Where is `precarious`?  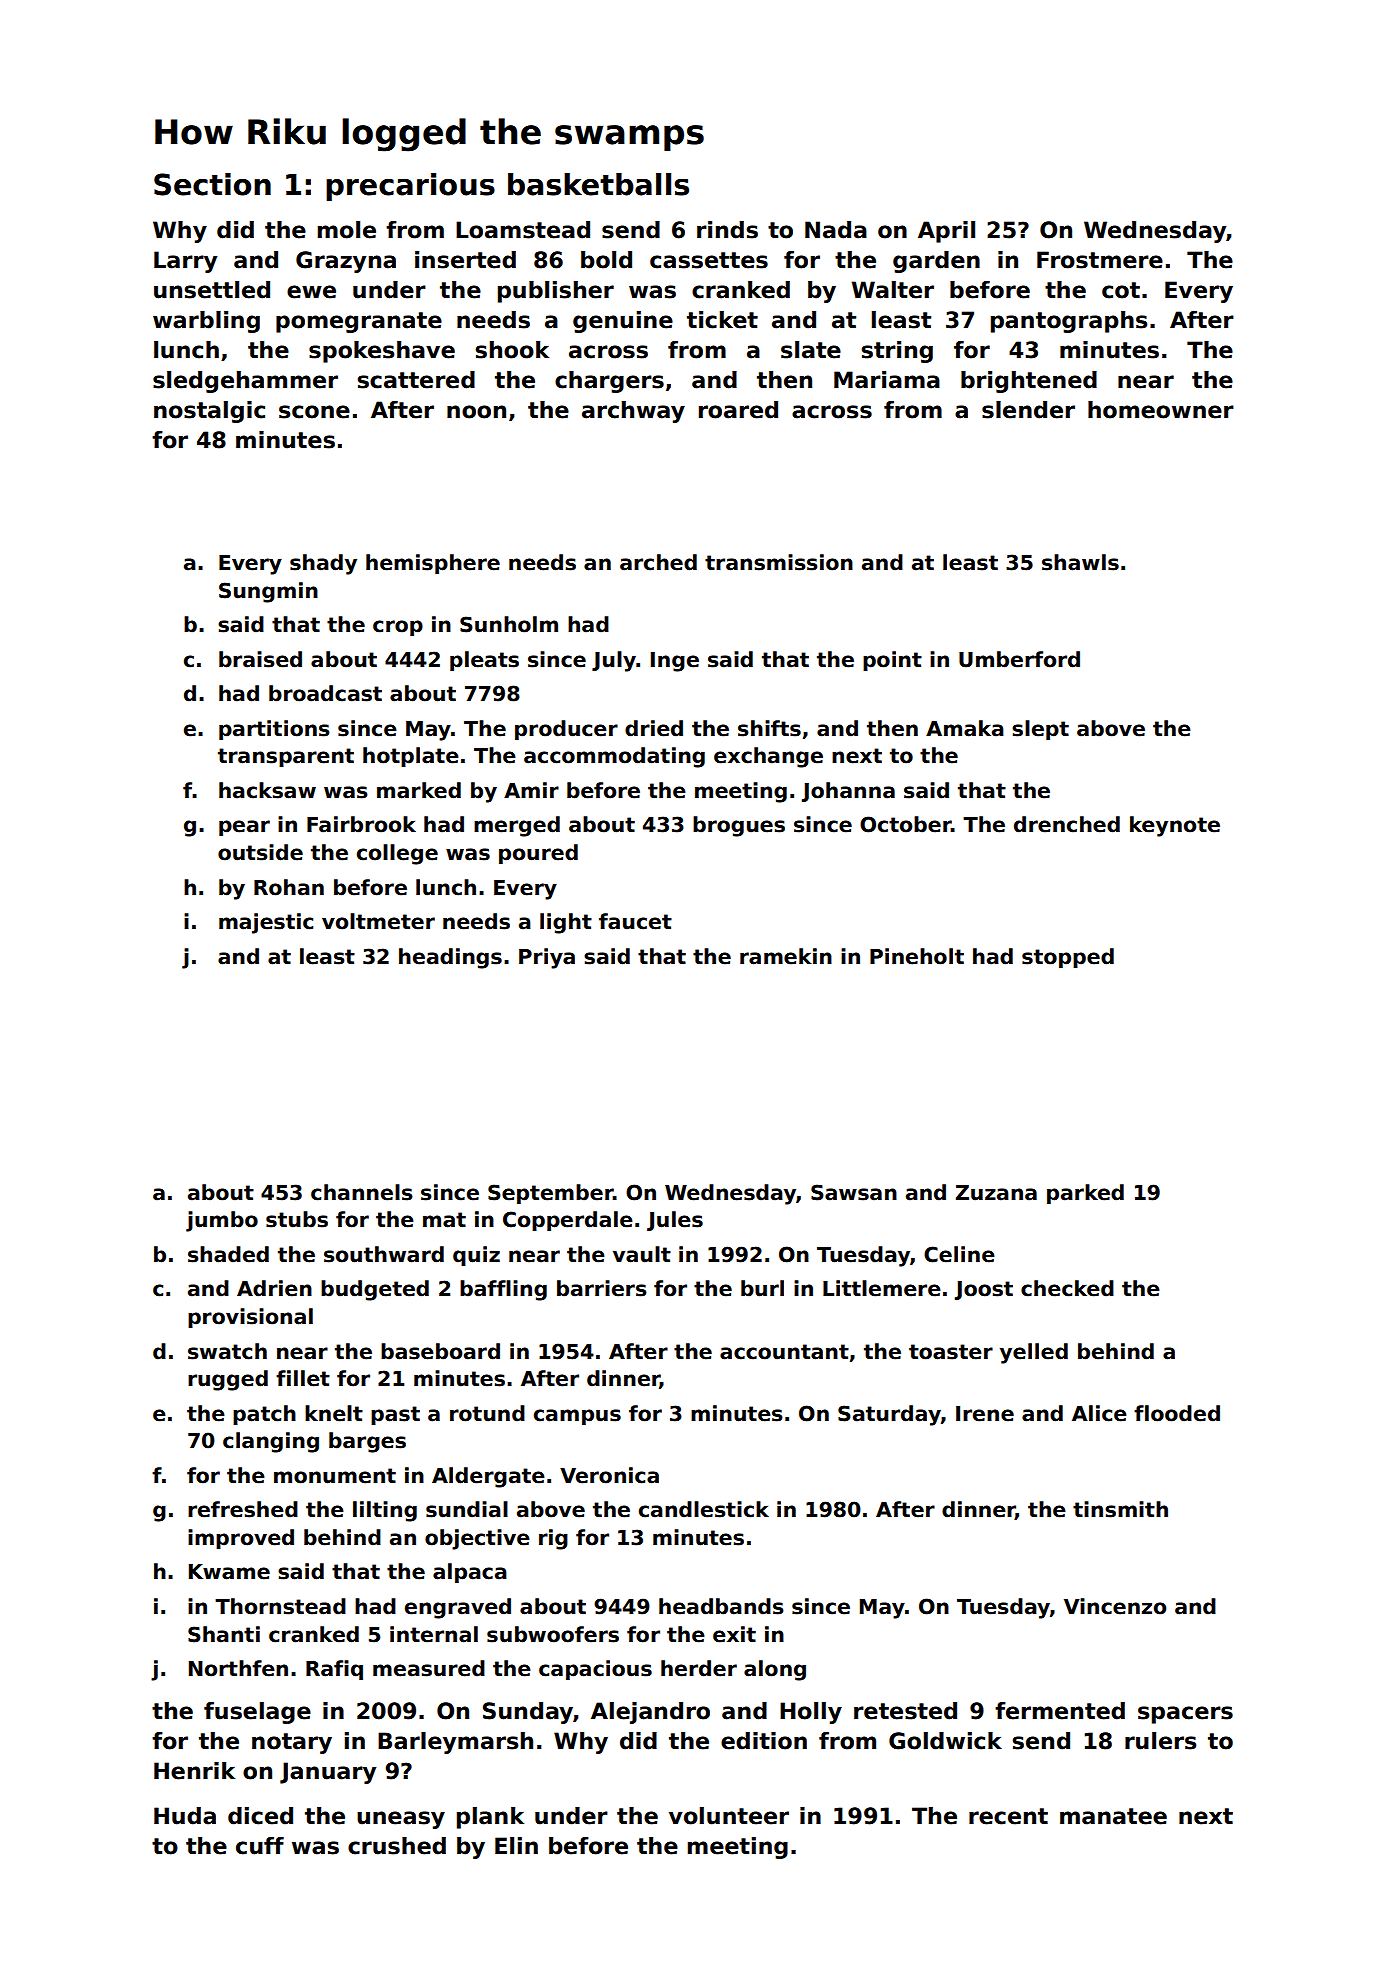
precarious is located at coordinates (410, 187).
